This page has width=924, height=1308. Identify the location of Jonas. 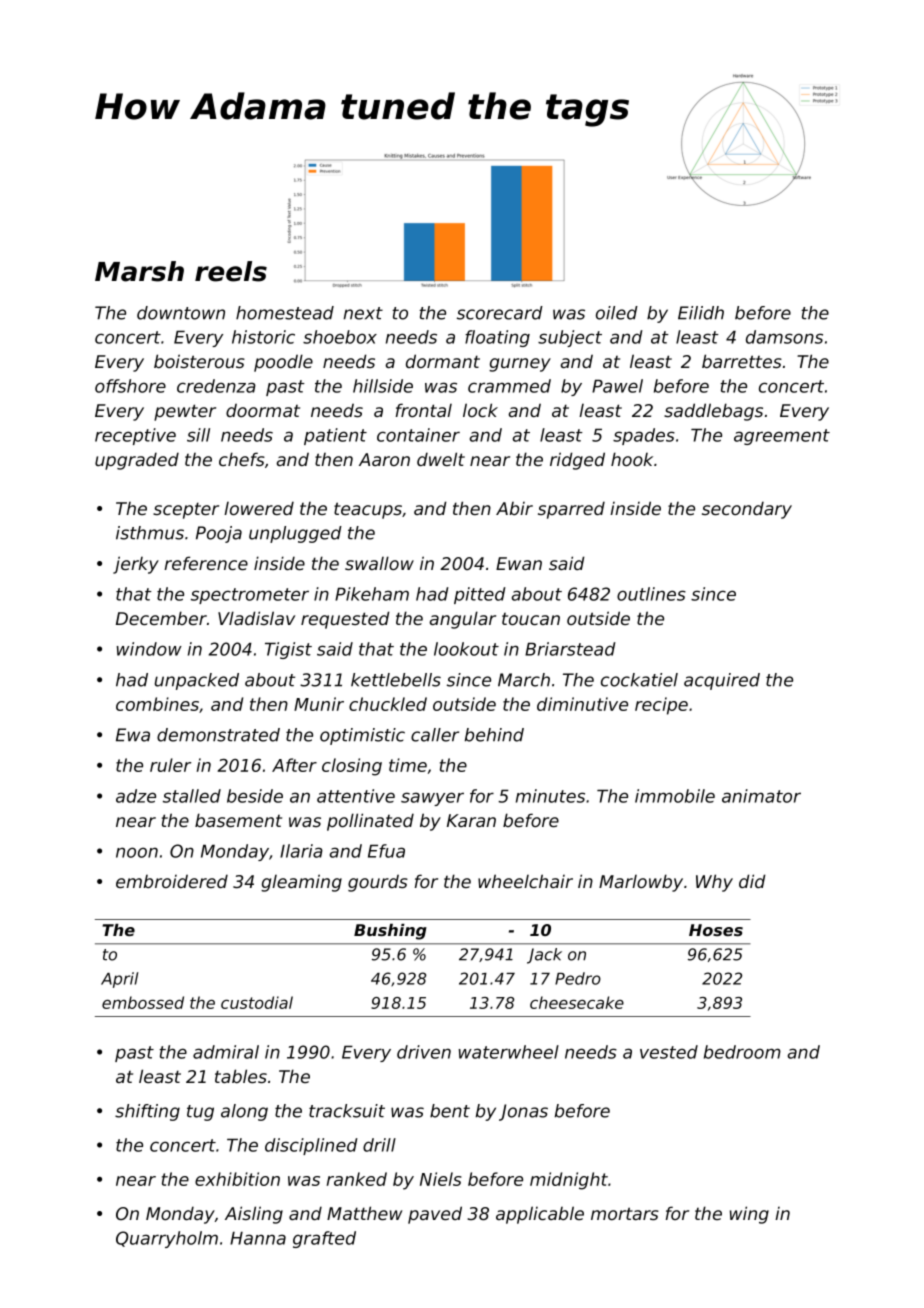
(523, 1112).
